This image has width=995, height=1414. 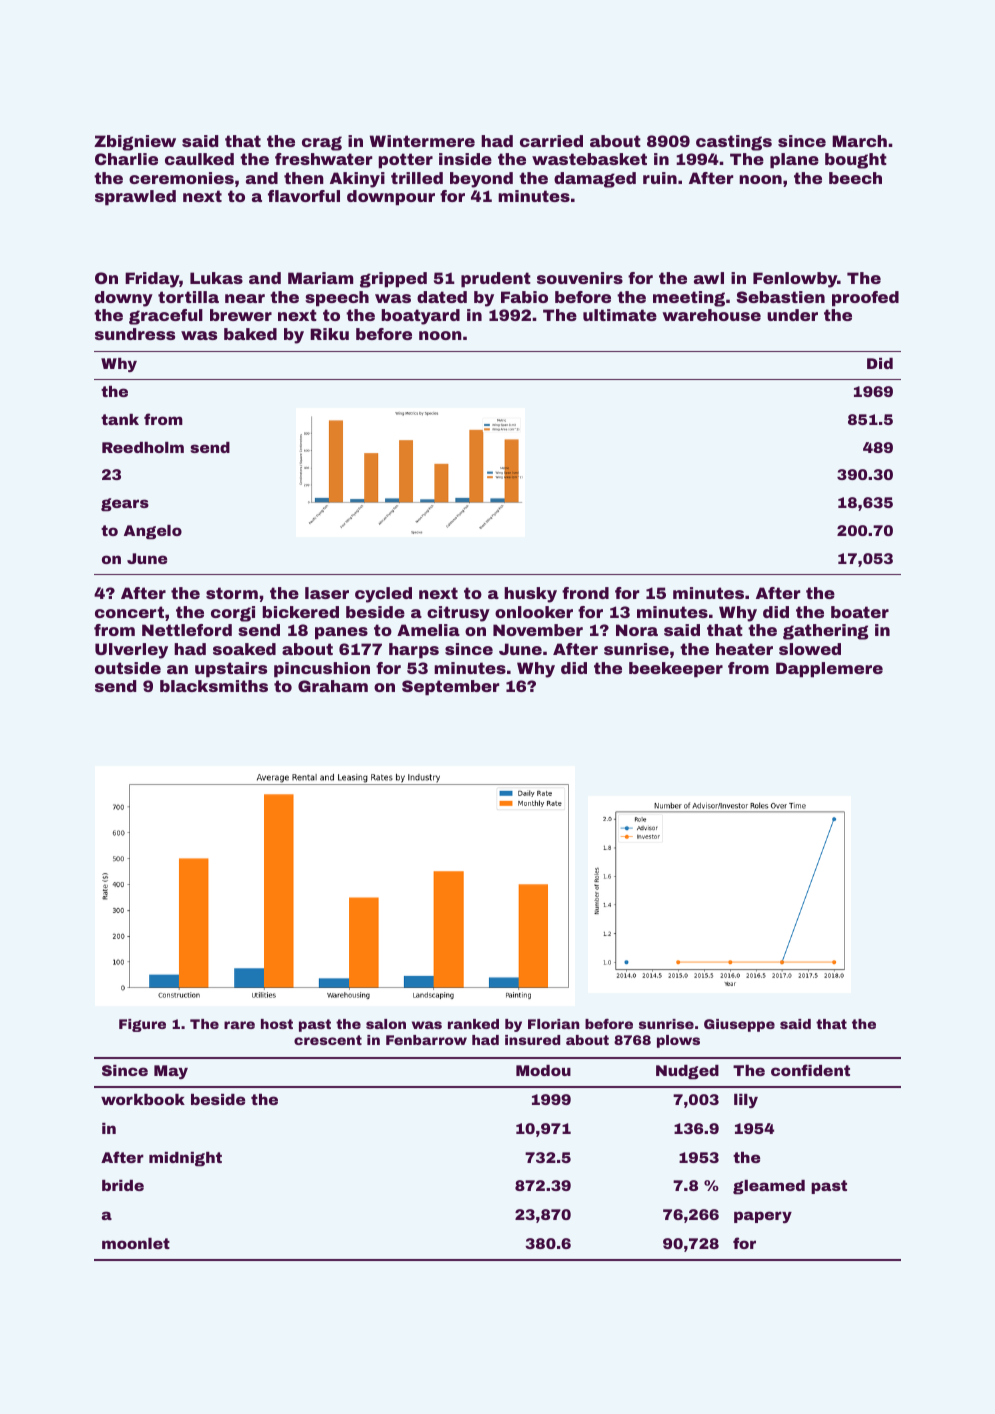 What do you see at coordinates (769, 1187) in the image?
I see `gleamed` at bounding box center [769, 1187].
